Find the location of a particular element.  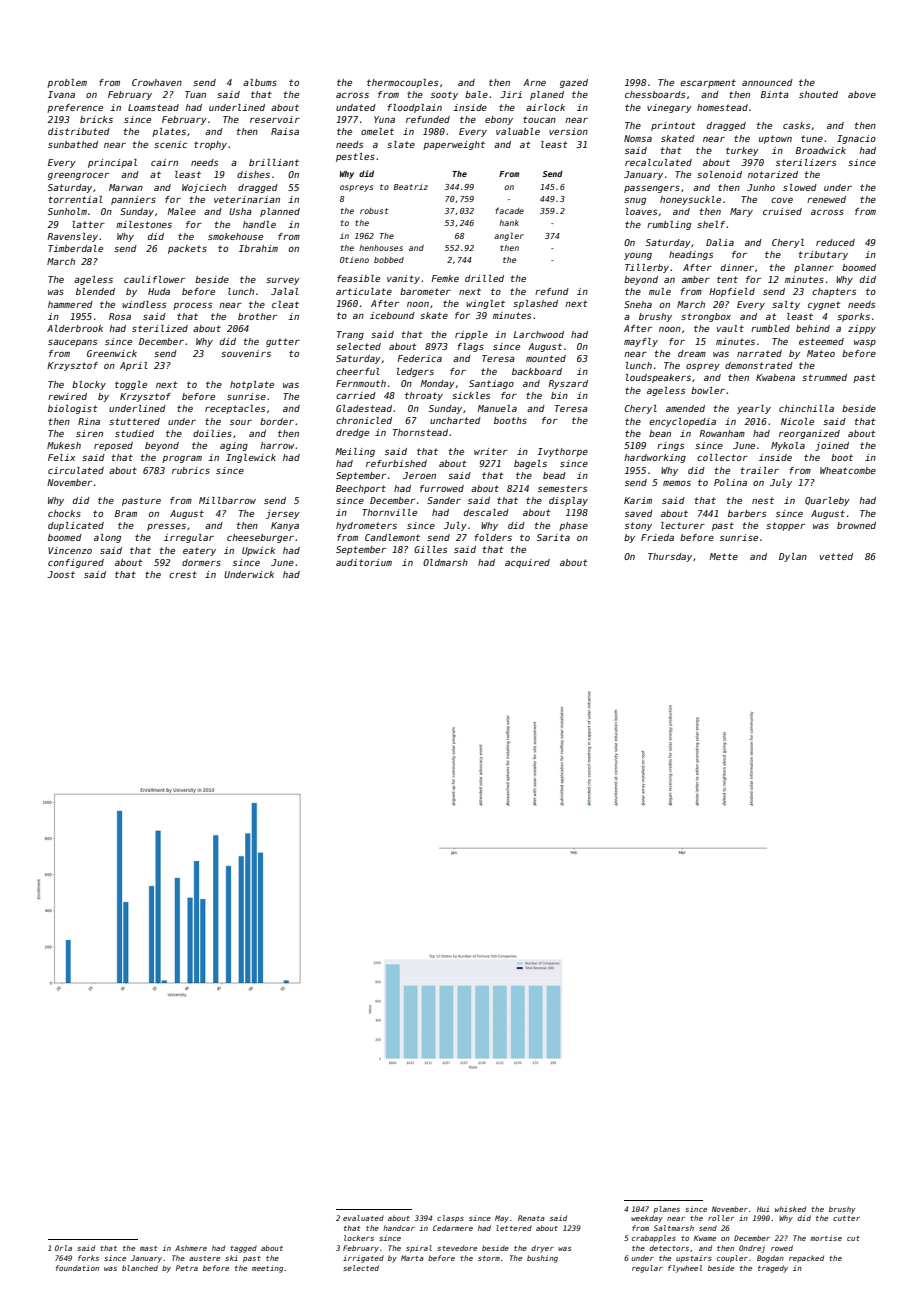

Hui is located at coordinates (763, 1209).
